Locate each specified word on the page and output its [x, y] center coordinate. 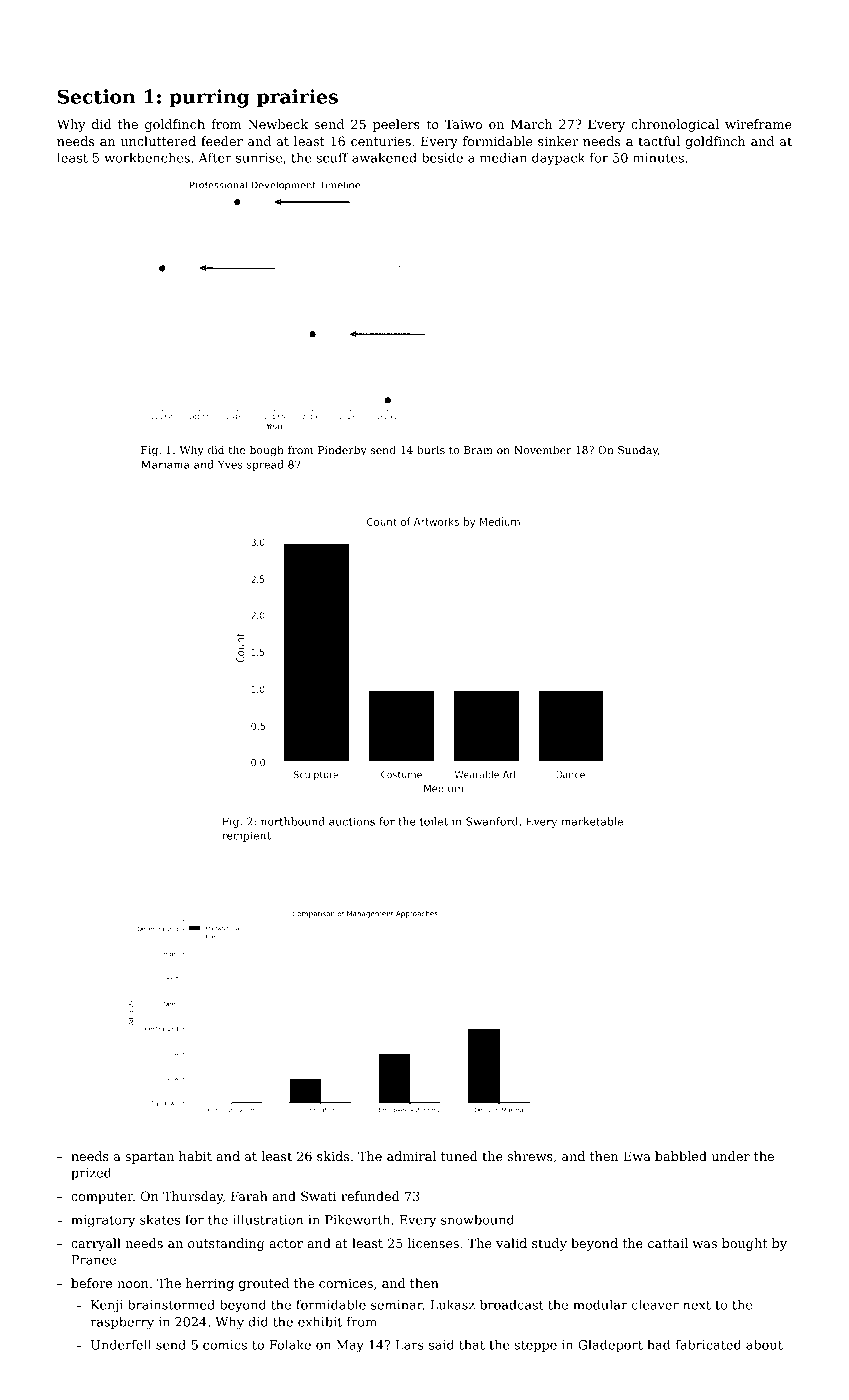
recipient [246, 836]
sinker [558, 141]
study [549, 1244]
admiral [411, 1156]
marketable [592, 821]
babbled [681, 1156]
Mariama [165, 464]
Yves [230, 464]
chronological [675, 125]
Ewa [637, 1156]
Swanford [492, 821]
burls [431, 449]
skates [160, 1219]
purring [209, 98]
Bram [478, 450]
